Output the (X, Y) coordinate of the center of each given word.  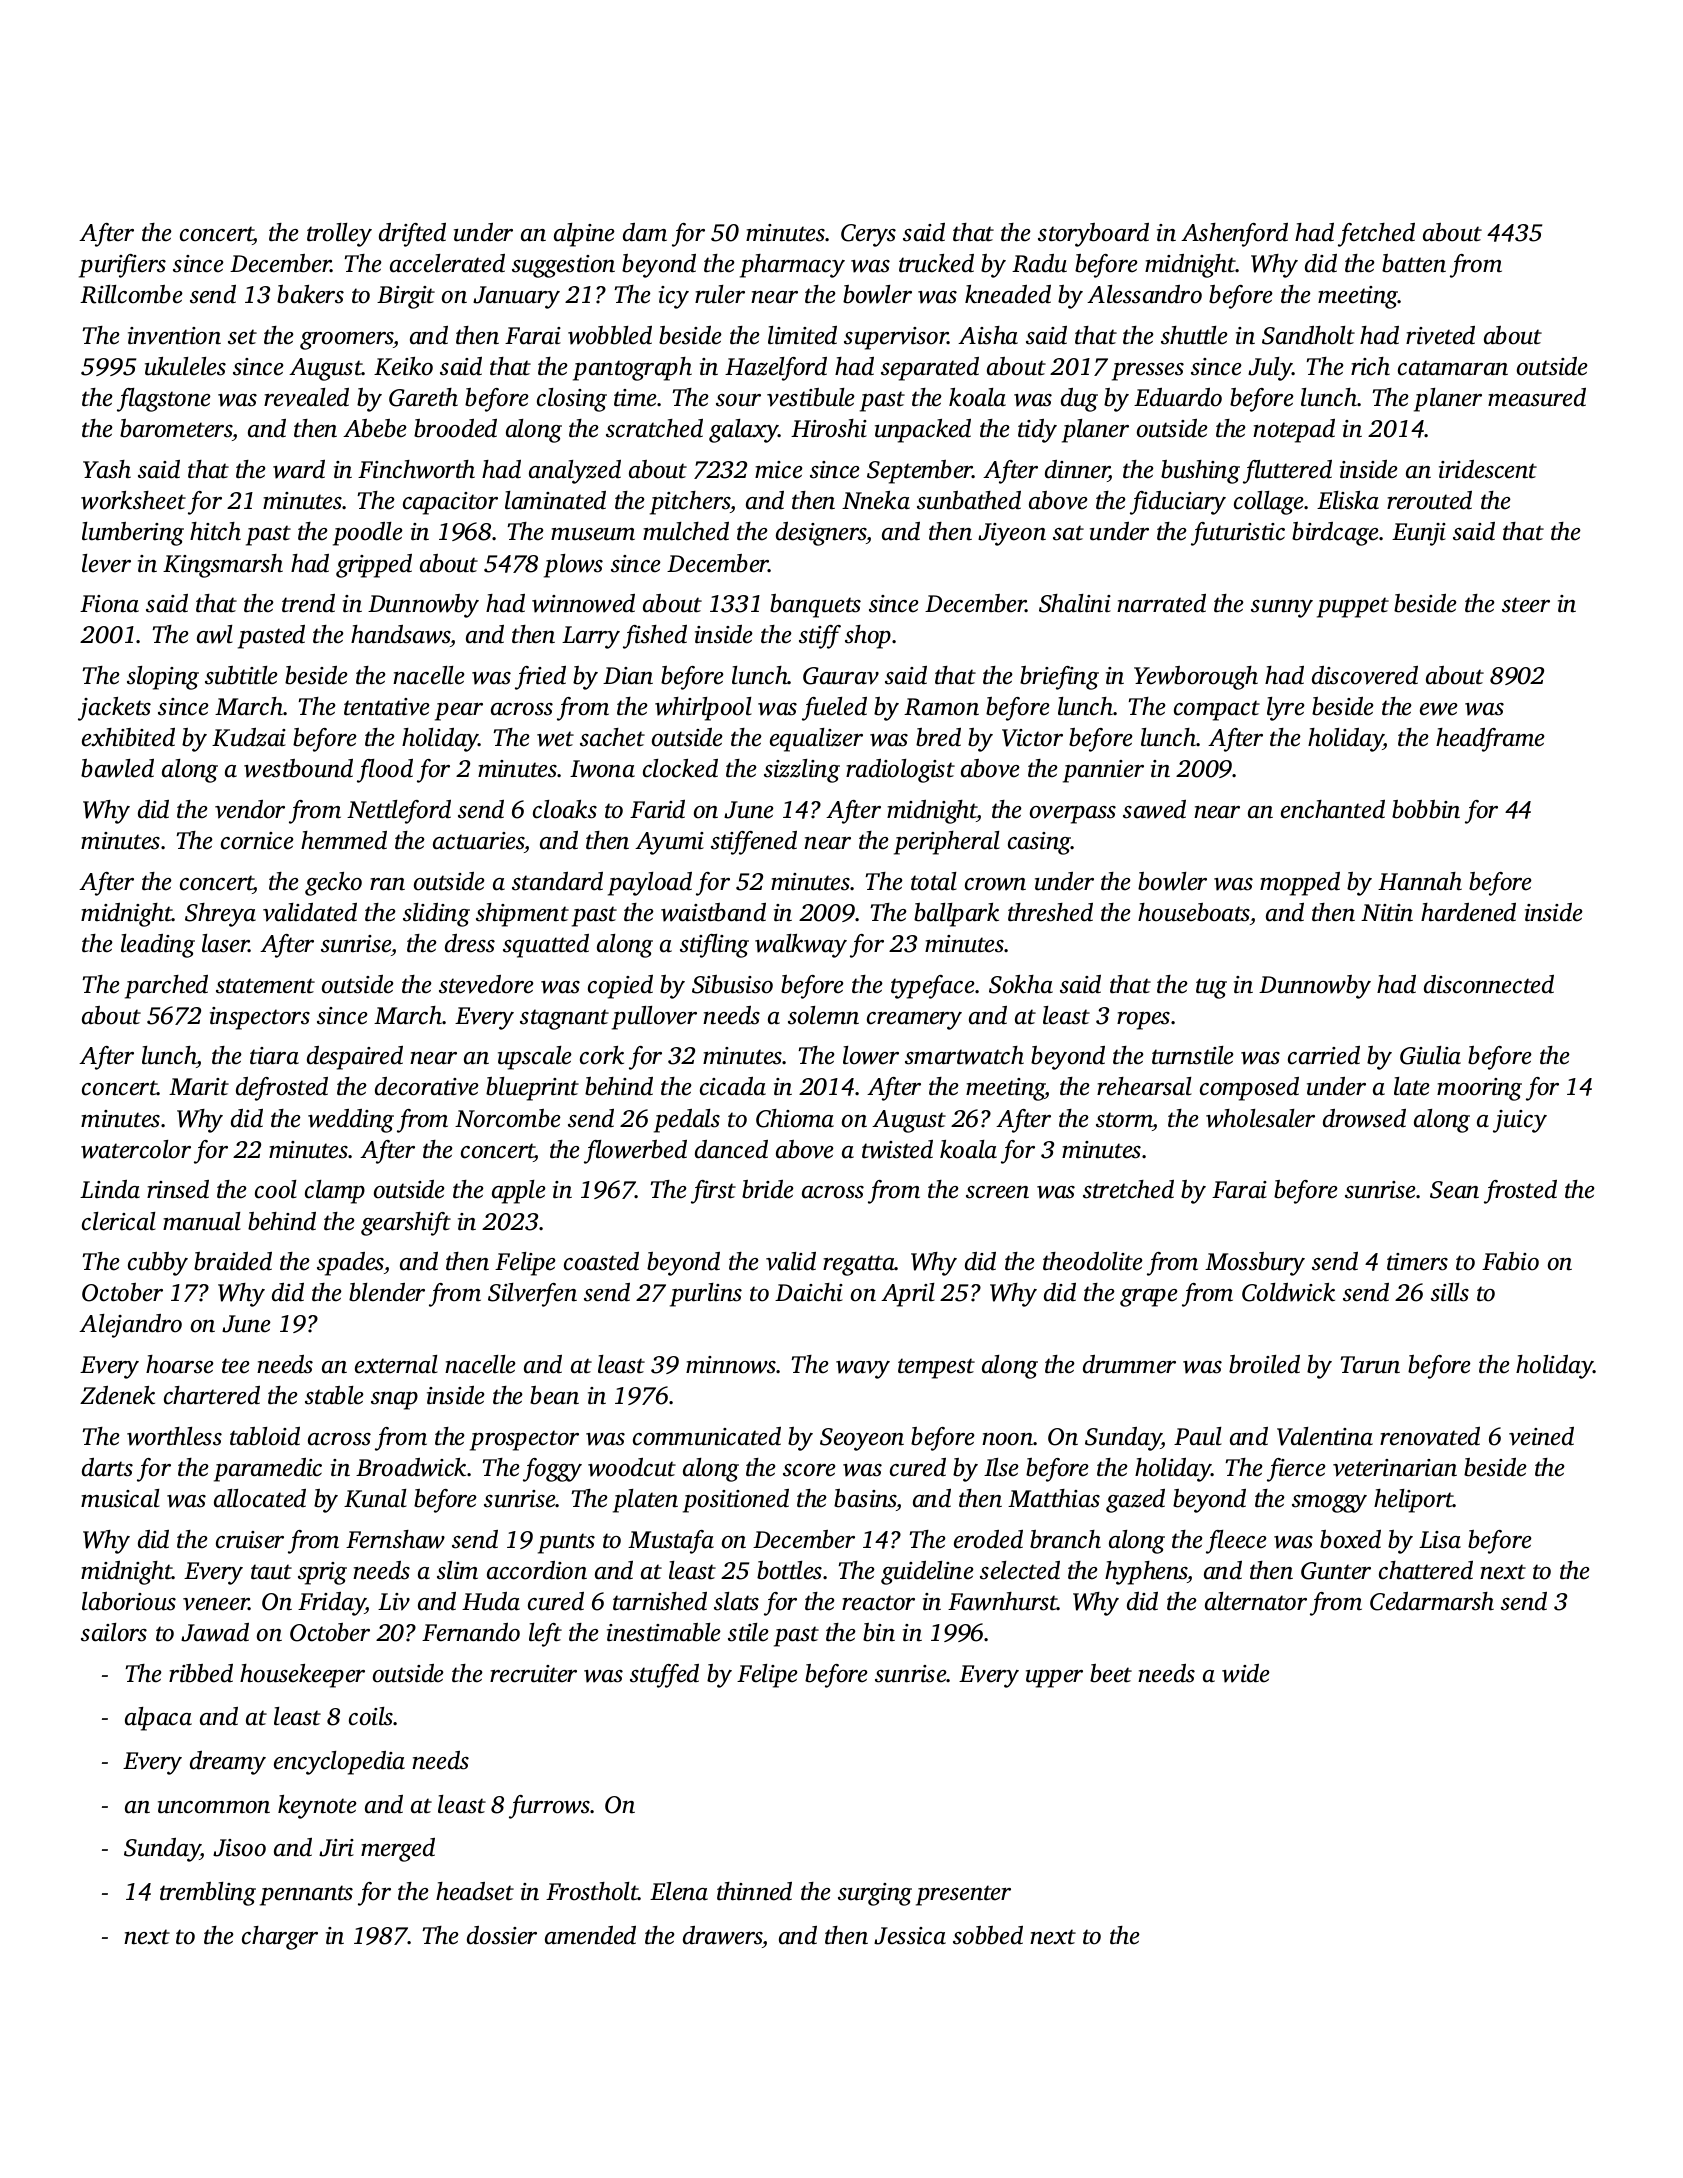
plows (573, 566)
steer (1526, 605)
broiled (1264, 1364)
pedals (687, 1121)
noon (1008, 1439)
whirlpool (703, 709)
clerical (119, 1221)
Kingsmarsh (223, 566)
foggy (552, 1470)
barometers (176, 428)
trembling (208, 1894)
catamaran (1453, 368)
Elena (679, 1891)
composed (1249, 1089)
